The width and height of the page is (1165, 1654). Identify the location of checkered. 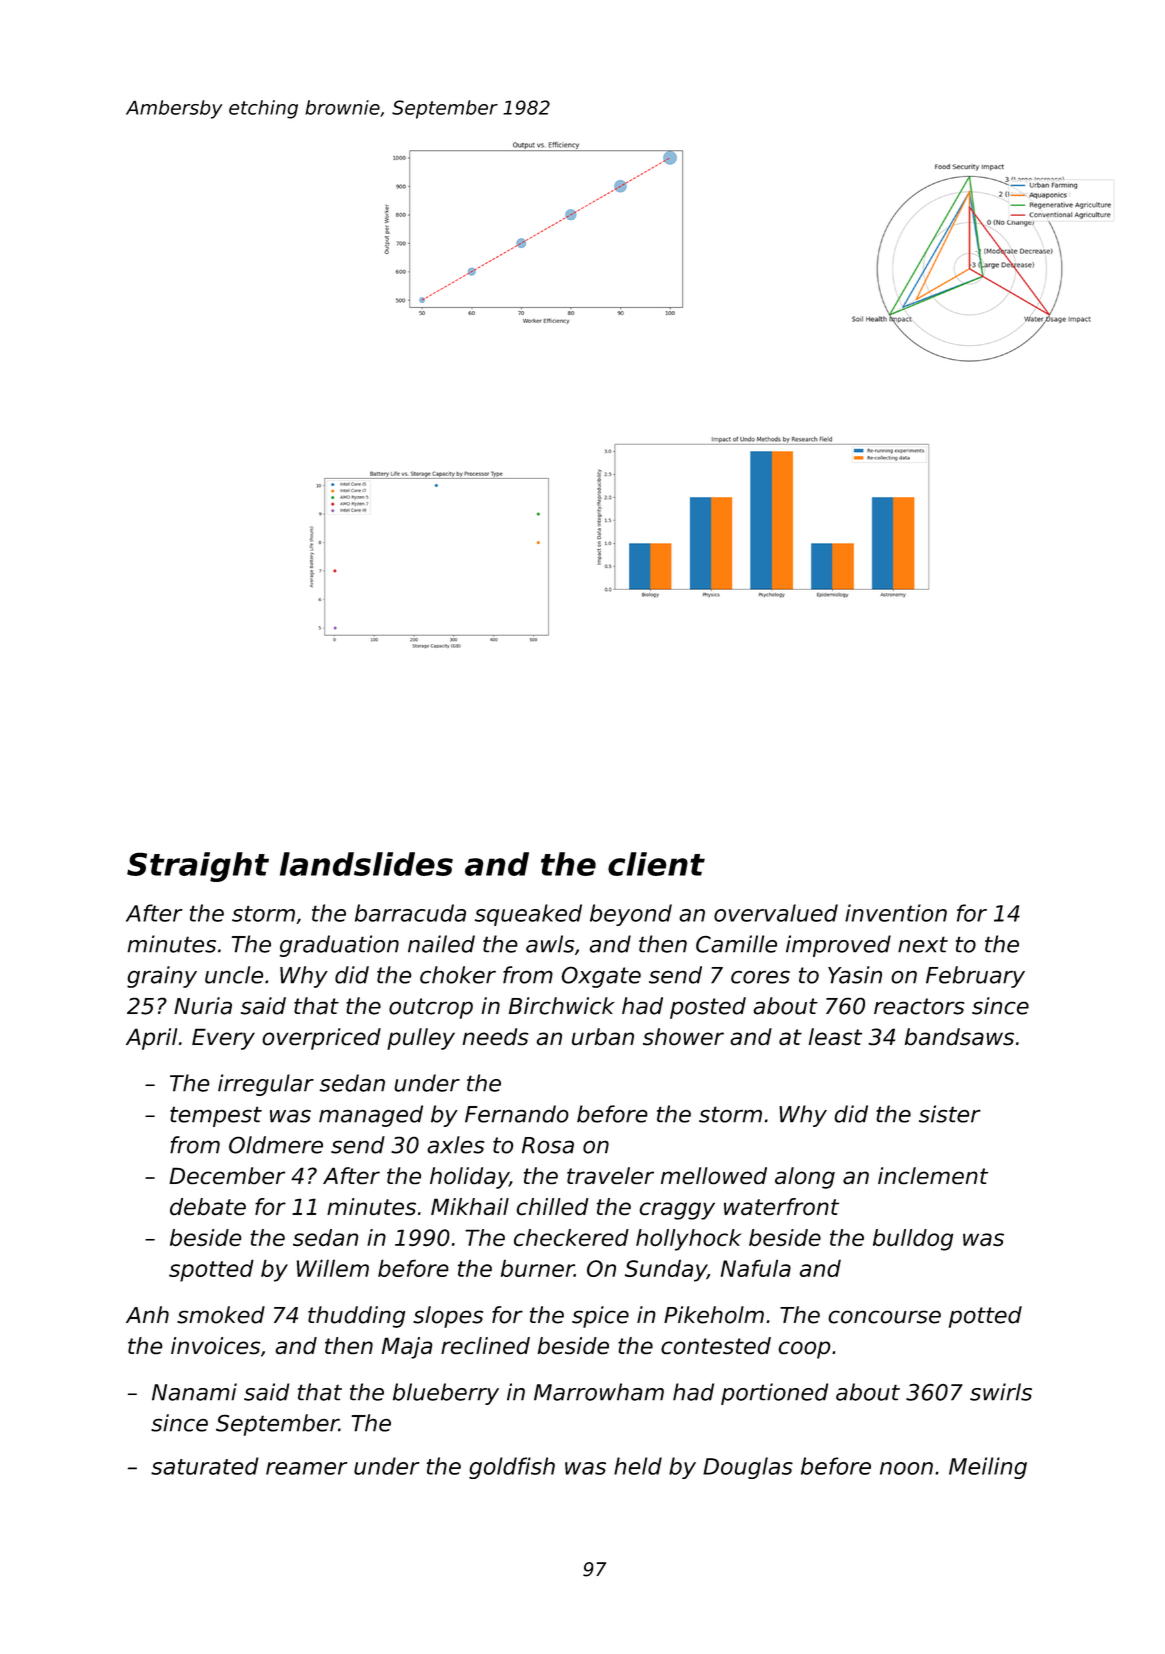
(571, 1237).
